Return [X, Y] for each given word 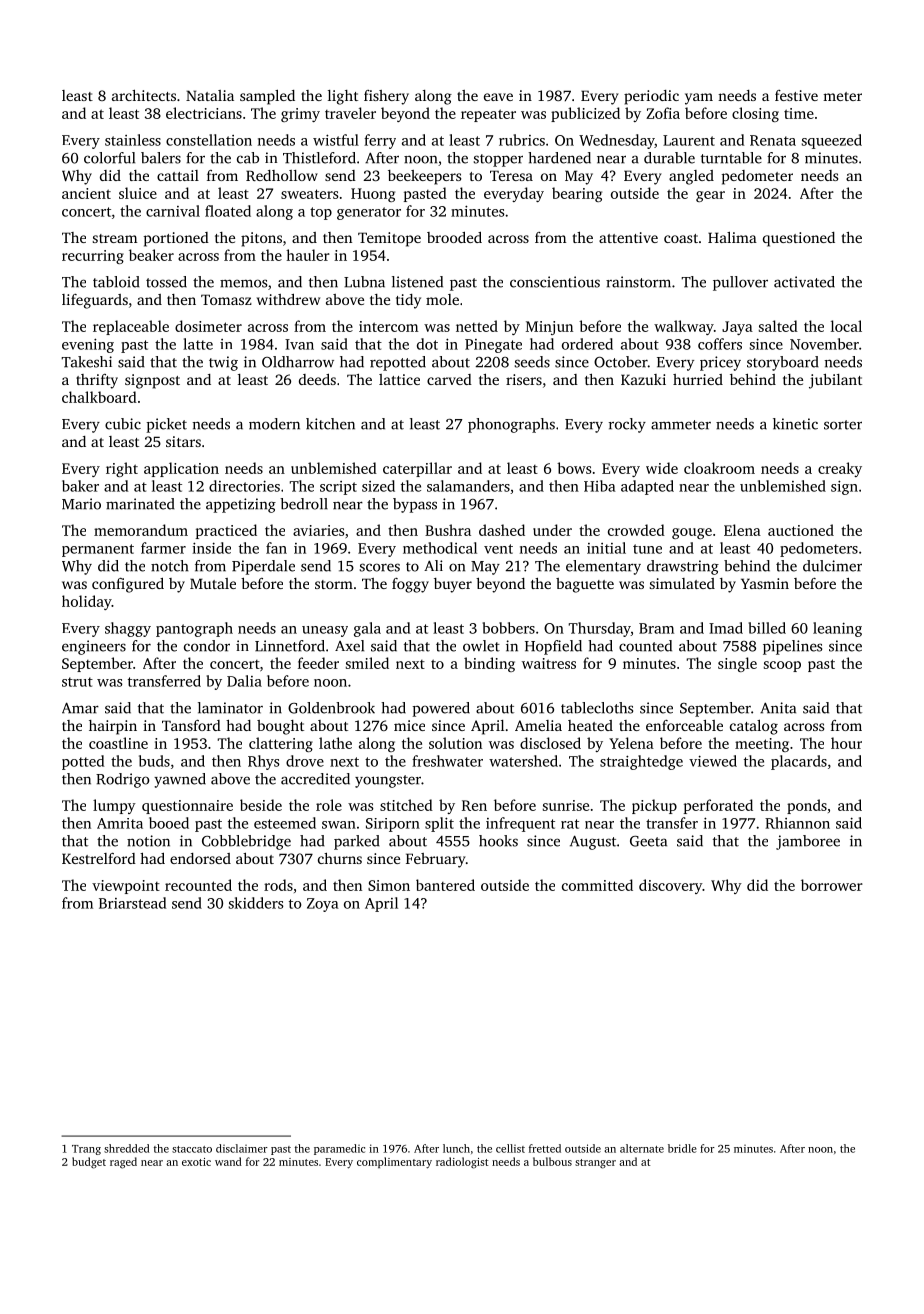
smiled [367, 663]
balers [161, 158]
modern [274, 424]
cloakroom [719, 468]
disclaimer [242, 1148]
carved [449, 379]
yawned [180, 780]
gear [710, 196]
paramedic [339, 1149]
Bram [656, 628]
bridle [682, 1148]
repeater [488, 115]
